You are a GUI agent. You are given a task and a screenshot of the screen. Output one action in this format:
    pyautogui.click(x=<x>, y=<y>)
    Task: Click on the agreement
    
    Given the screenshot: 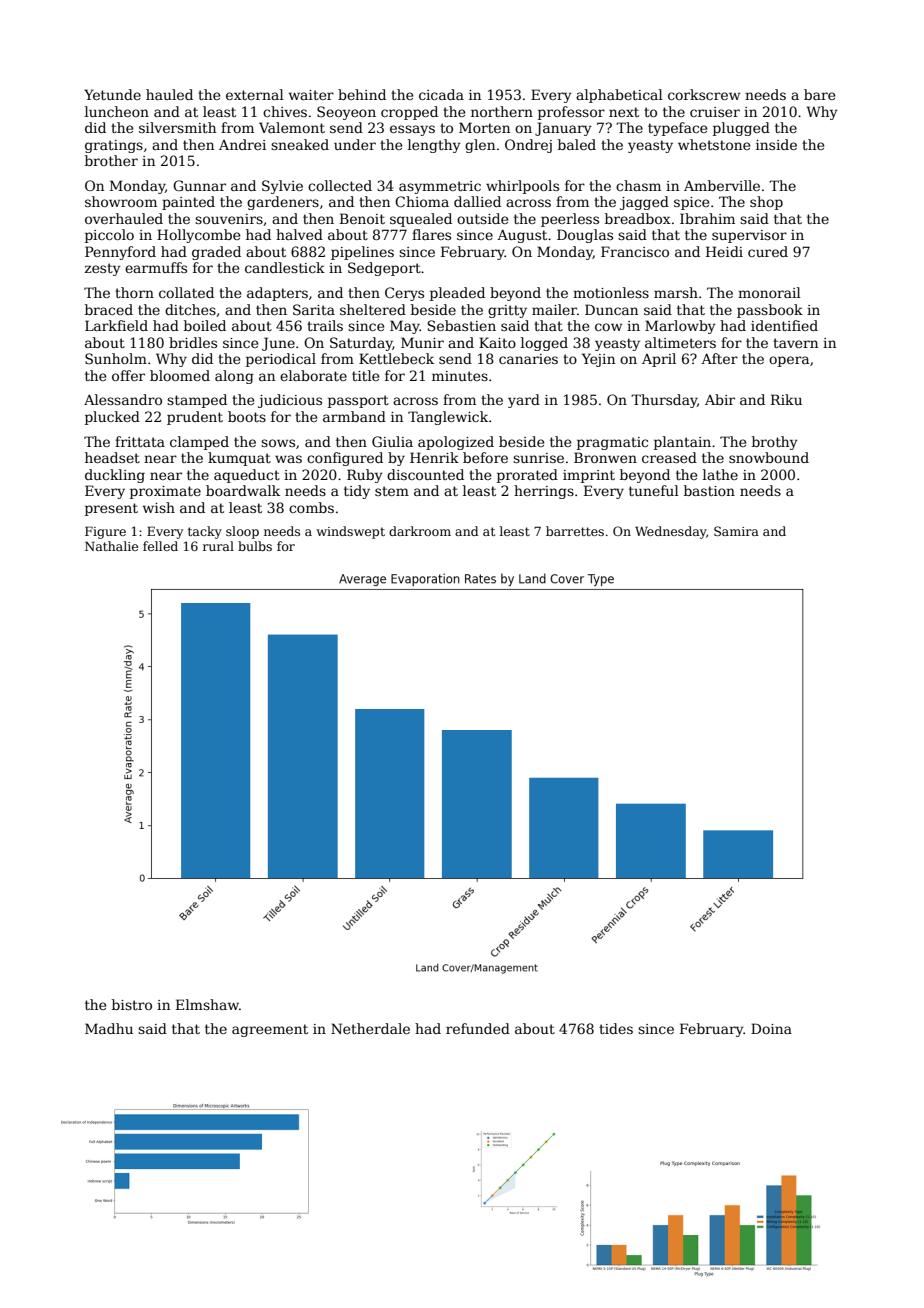 What is the action you would take?
    pyautogui.click(x=270, y=1030)
